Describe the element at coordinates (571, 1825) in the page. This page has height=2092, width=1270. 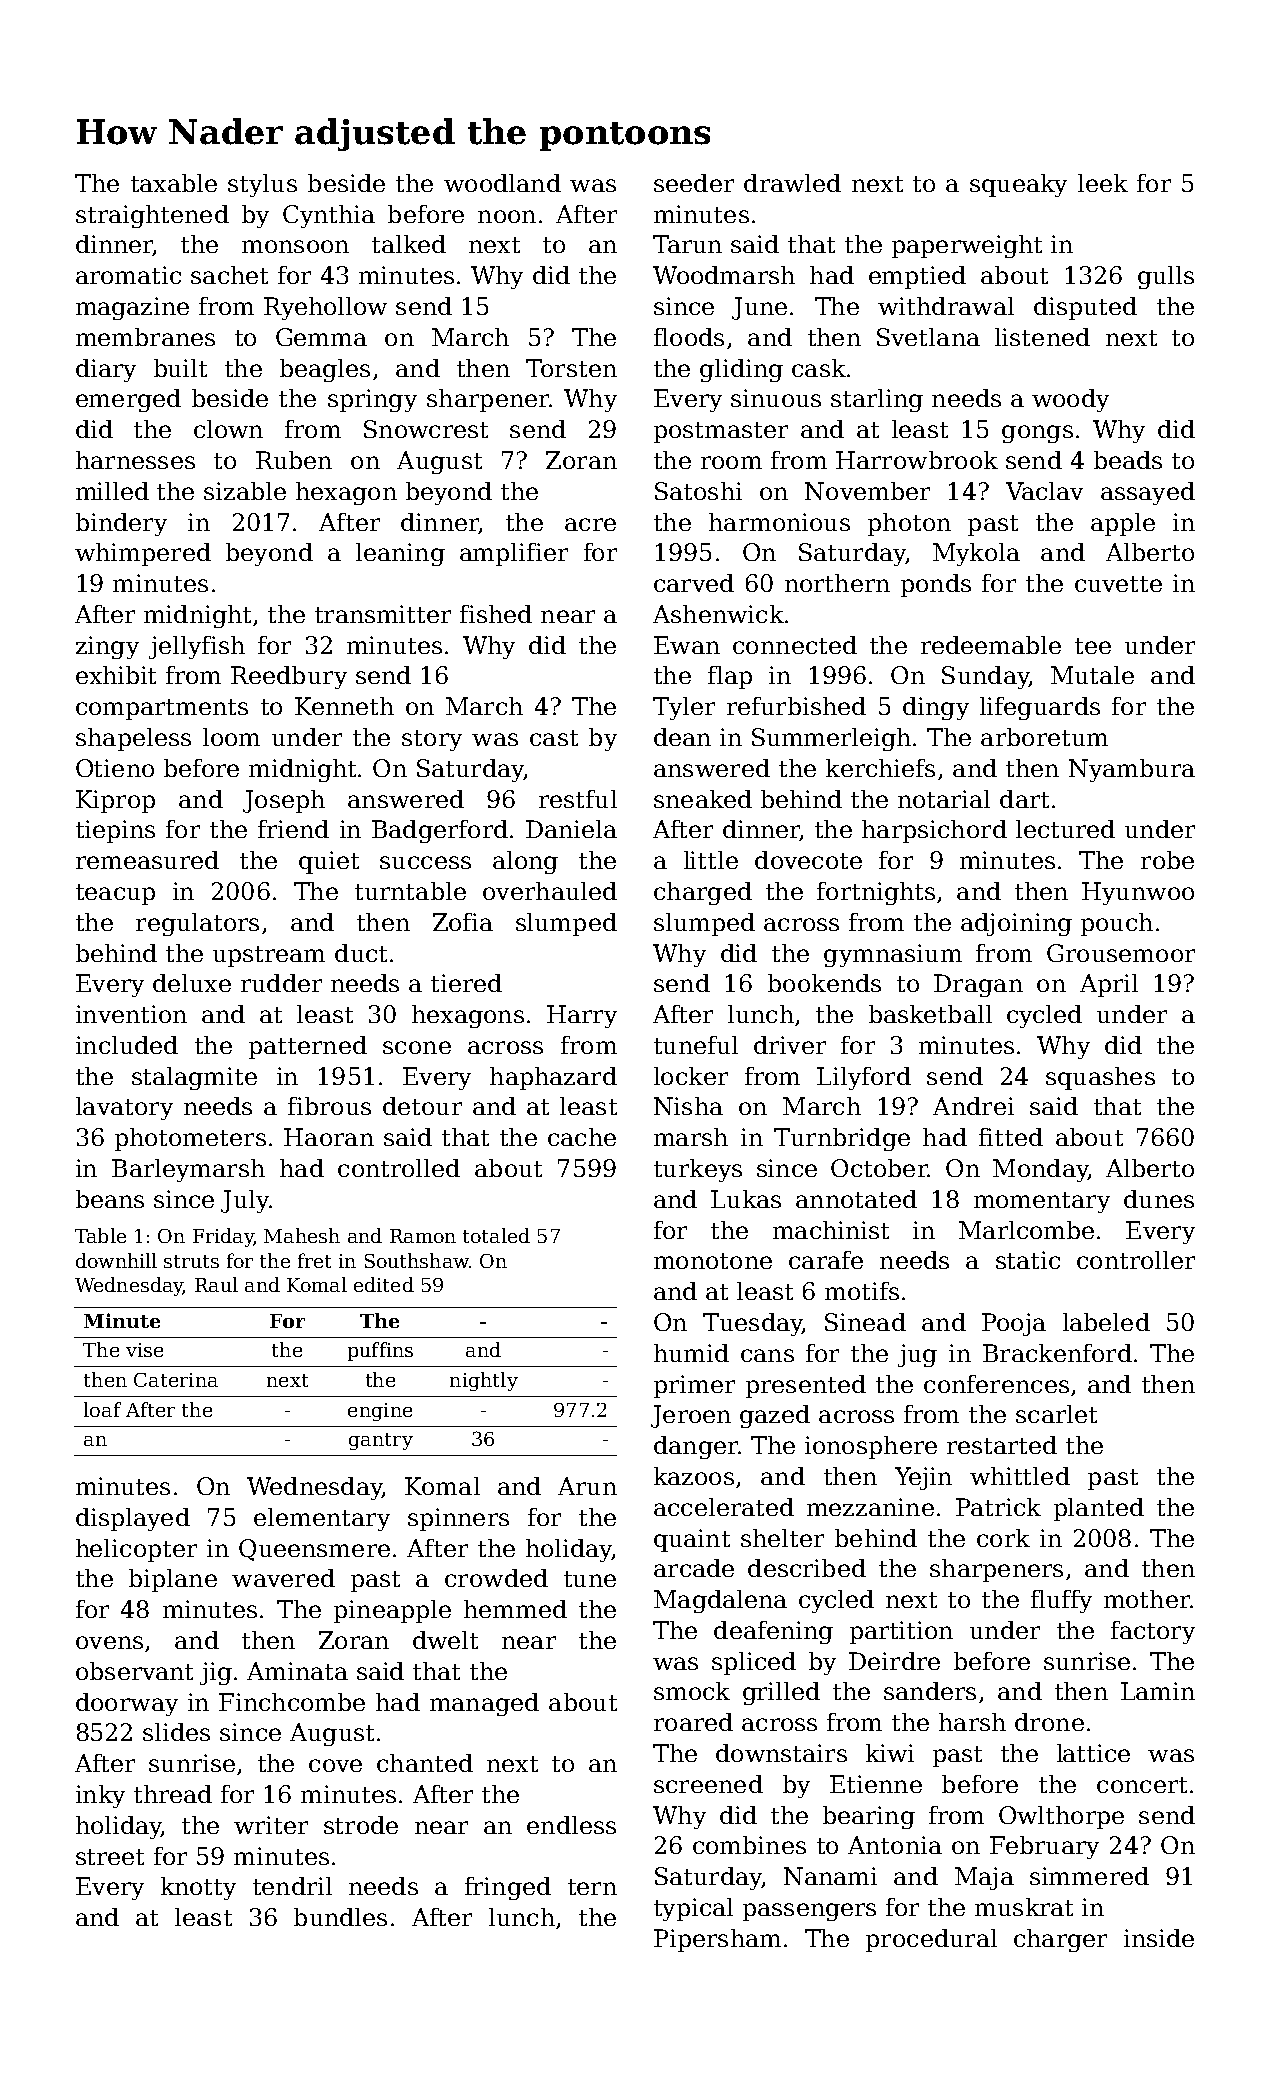
I see `endless` at that location.
